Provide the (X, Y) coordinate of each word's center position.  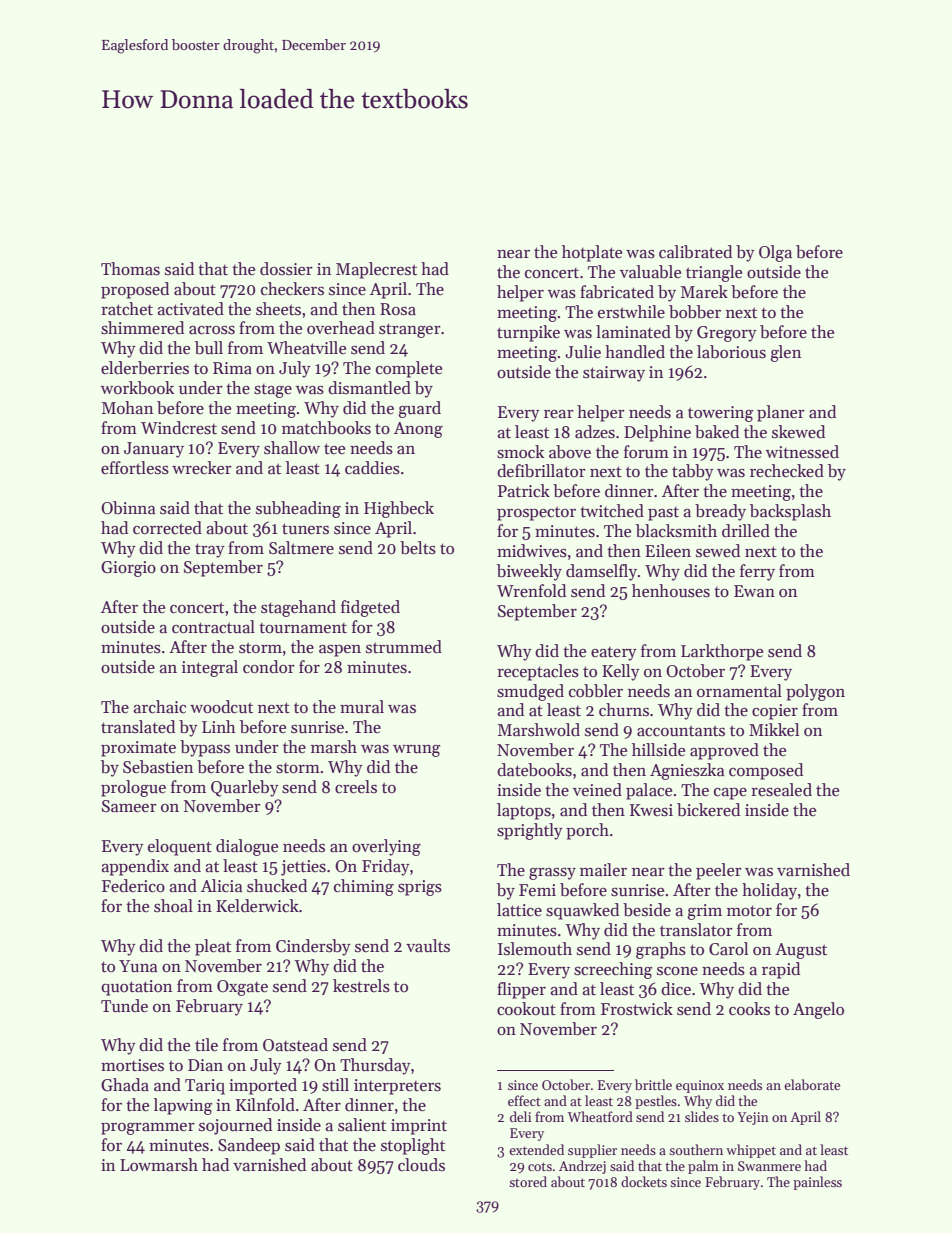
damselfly (601, 572)
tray (210, 550)
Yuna (138, 966)
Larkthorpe (722, 652)
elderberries (145, 368)
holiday (769, 891)
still (335, 1085)
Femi (537, 890)
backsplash (790, 512)
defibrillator (541, 471)
